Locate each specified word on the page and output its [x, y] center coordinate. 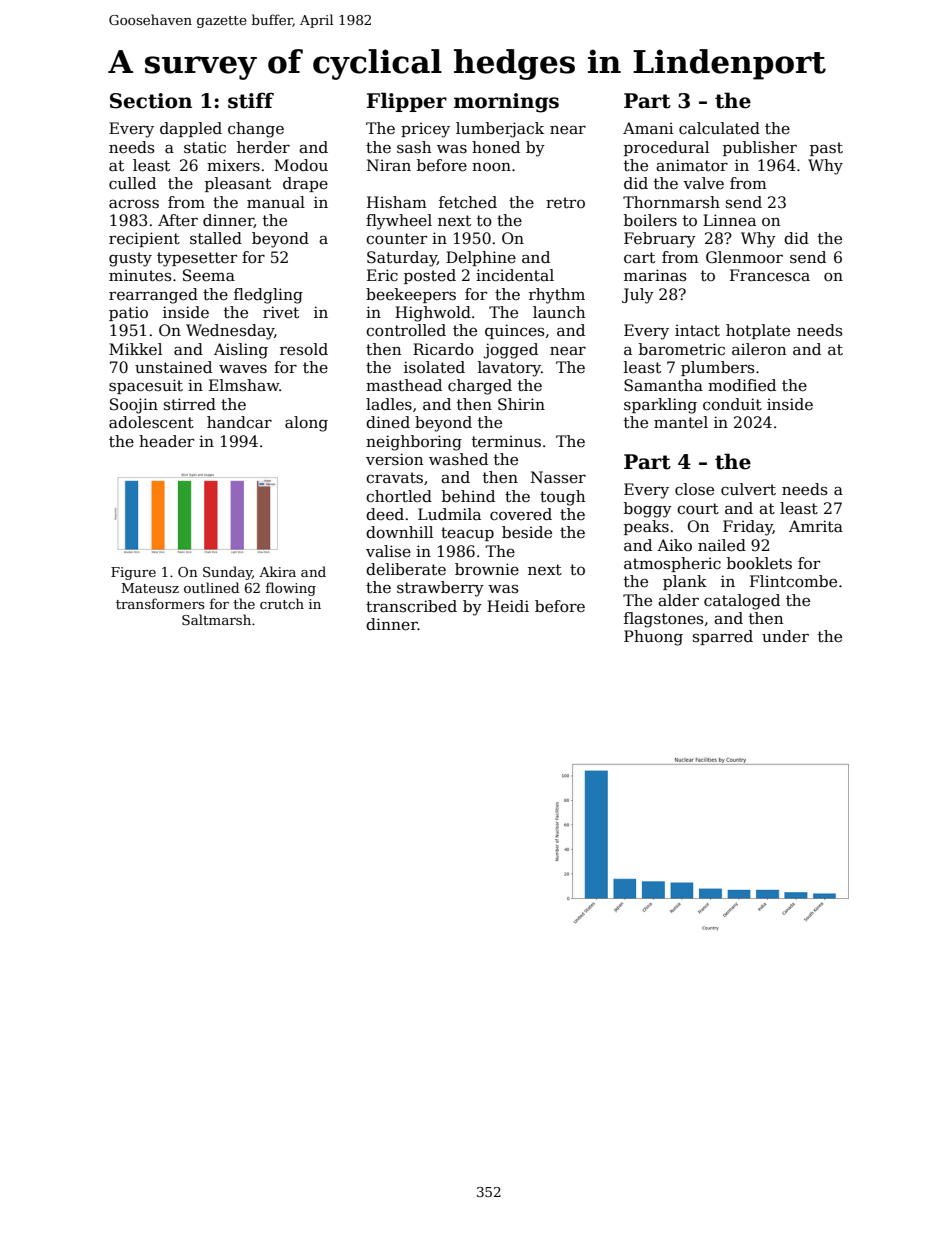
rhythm [557, 296]
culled [132, 183]
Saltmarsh [216, 619]
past [826, 149]
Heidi [508, 606]
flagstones [664, 620]
